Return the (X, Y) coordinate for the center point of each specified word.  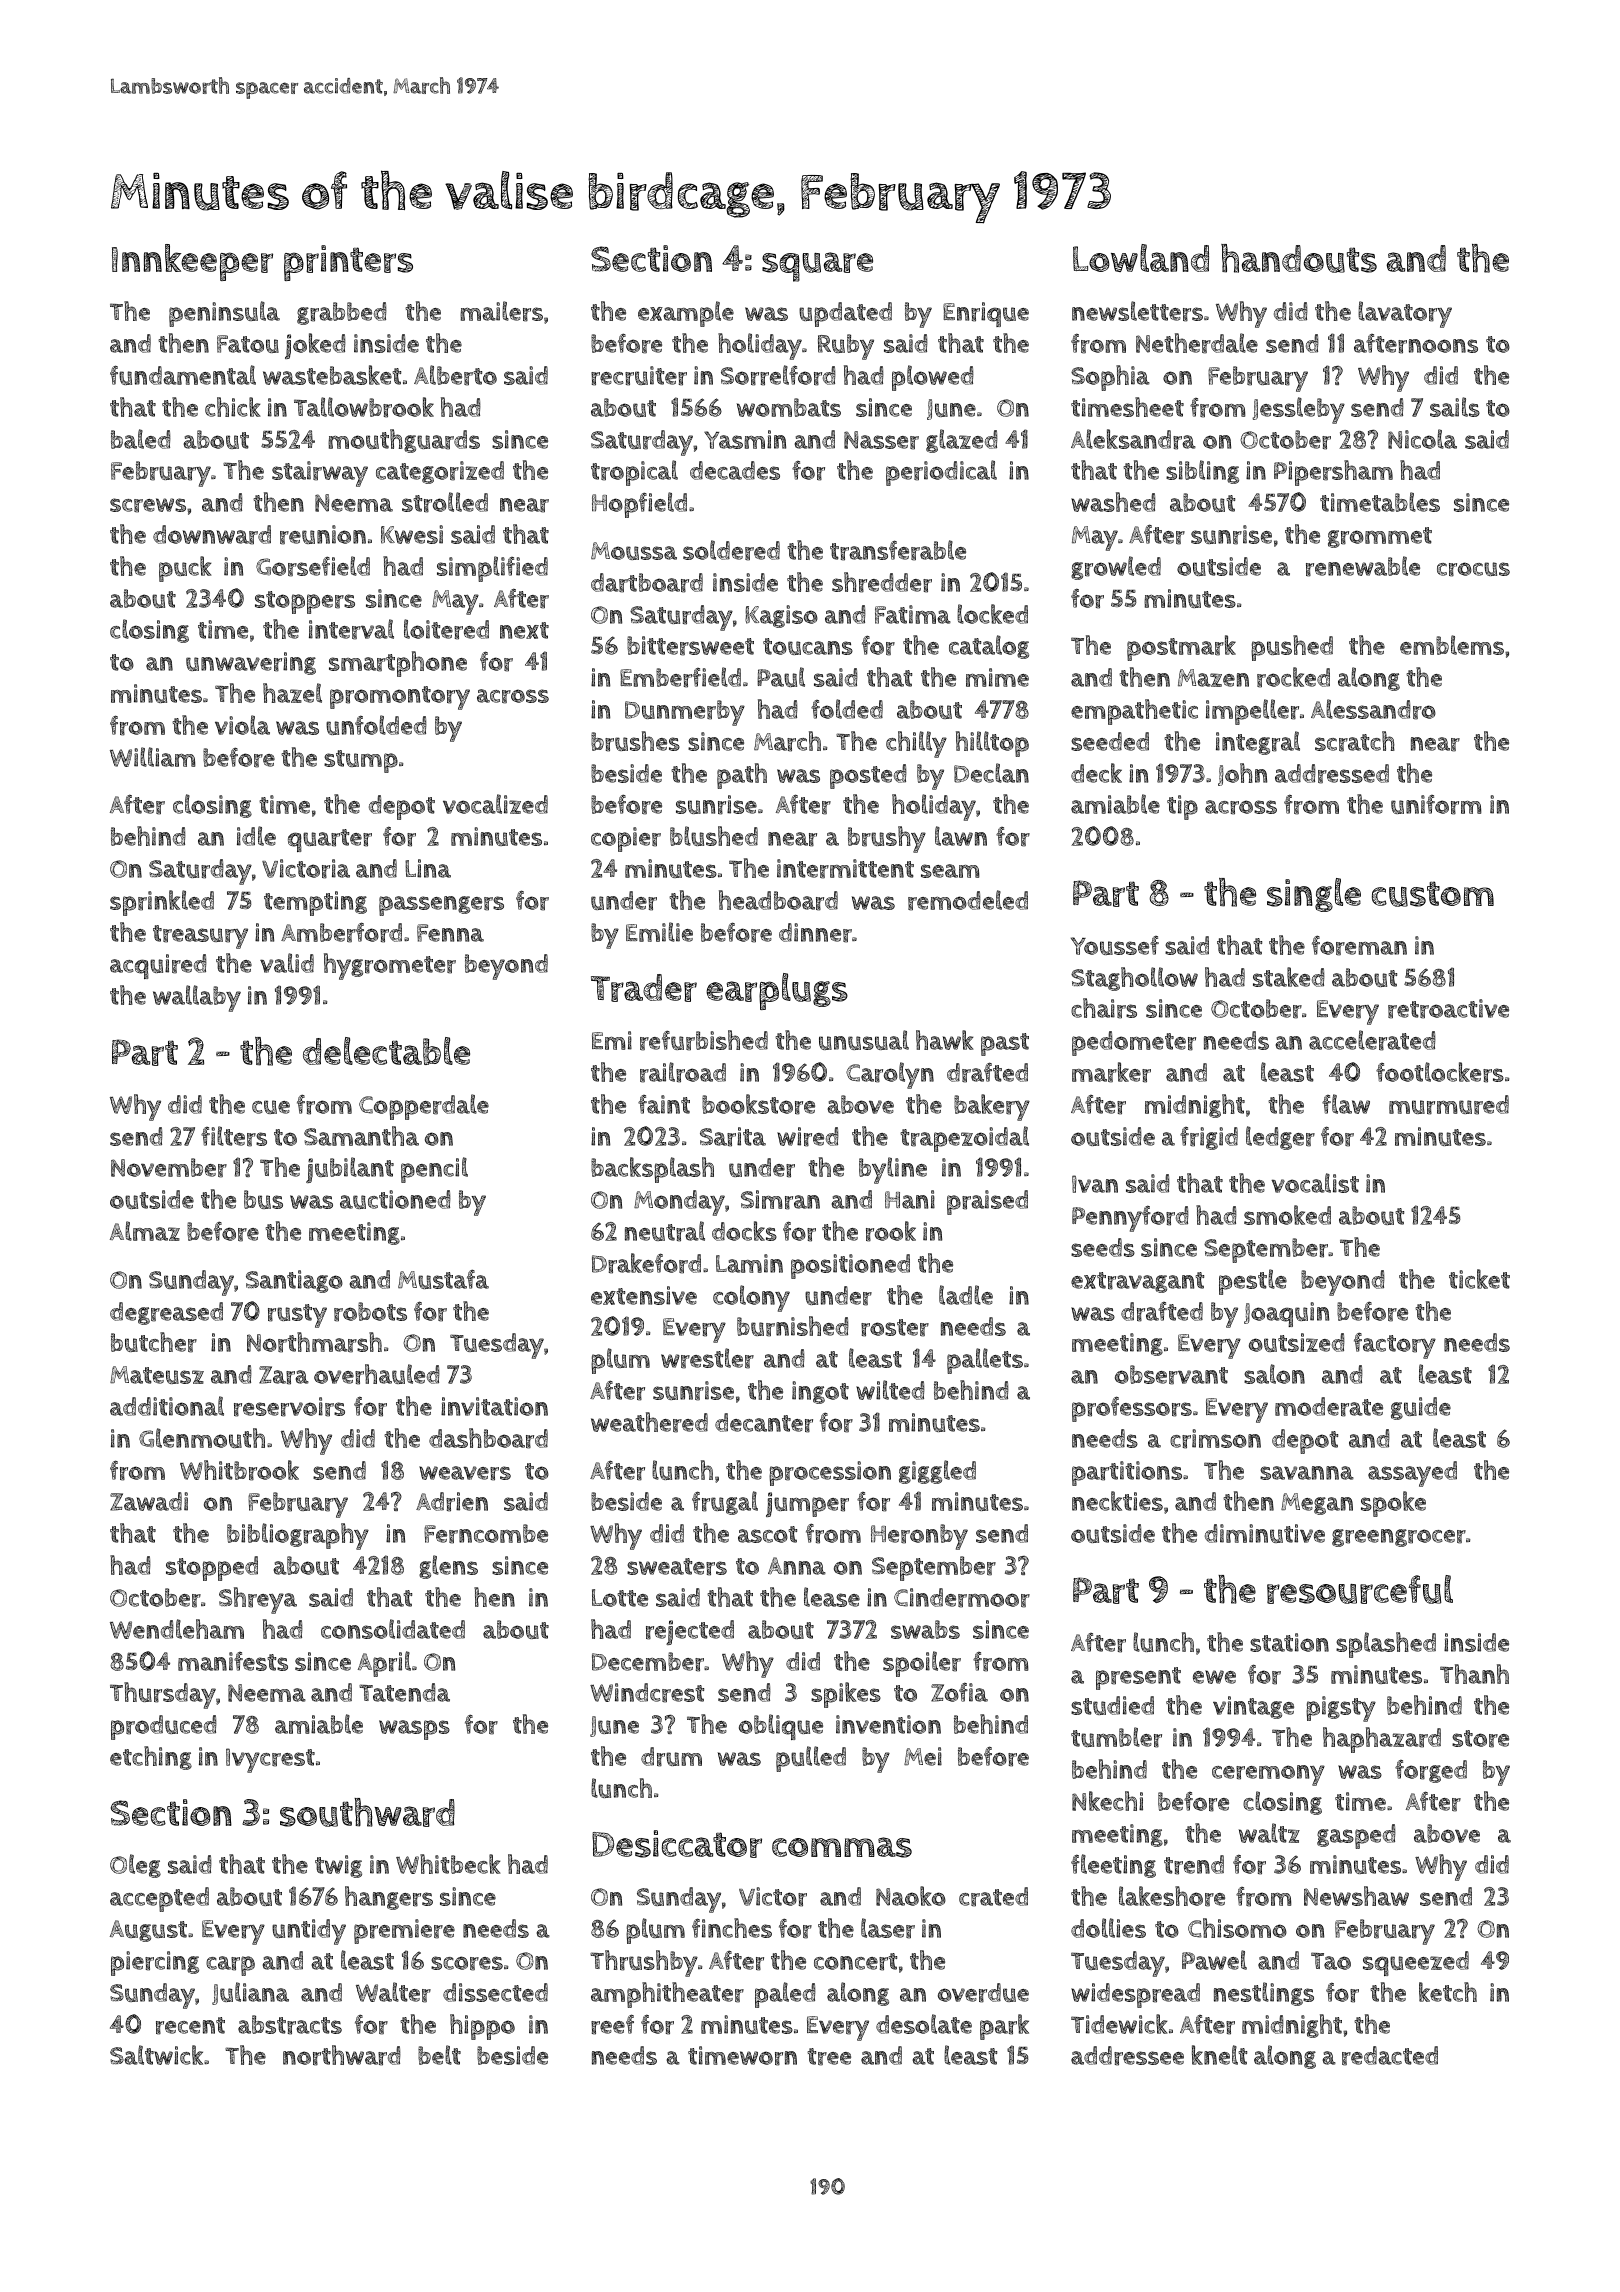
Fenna (450, 933)
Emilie (659, 932)
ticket (1479, 1279)
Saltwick (156, 2055)
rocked (1293, 677)
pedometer (1134, 1043)
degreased (166, 1313)
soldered (731, 550)
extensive (644, 1295)
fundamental (183, 375)
